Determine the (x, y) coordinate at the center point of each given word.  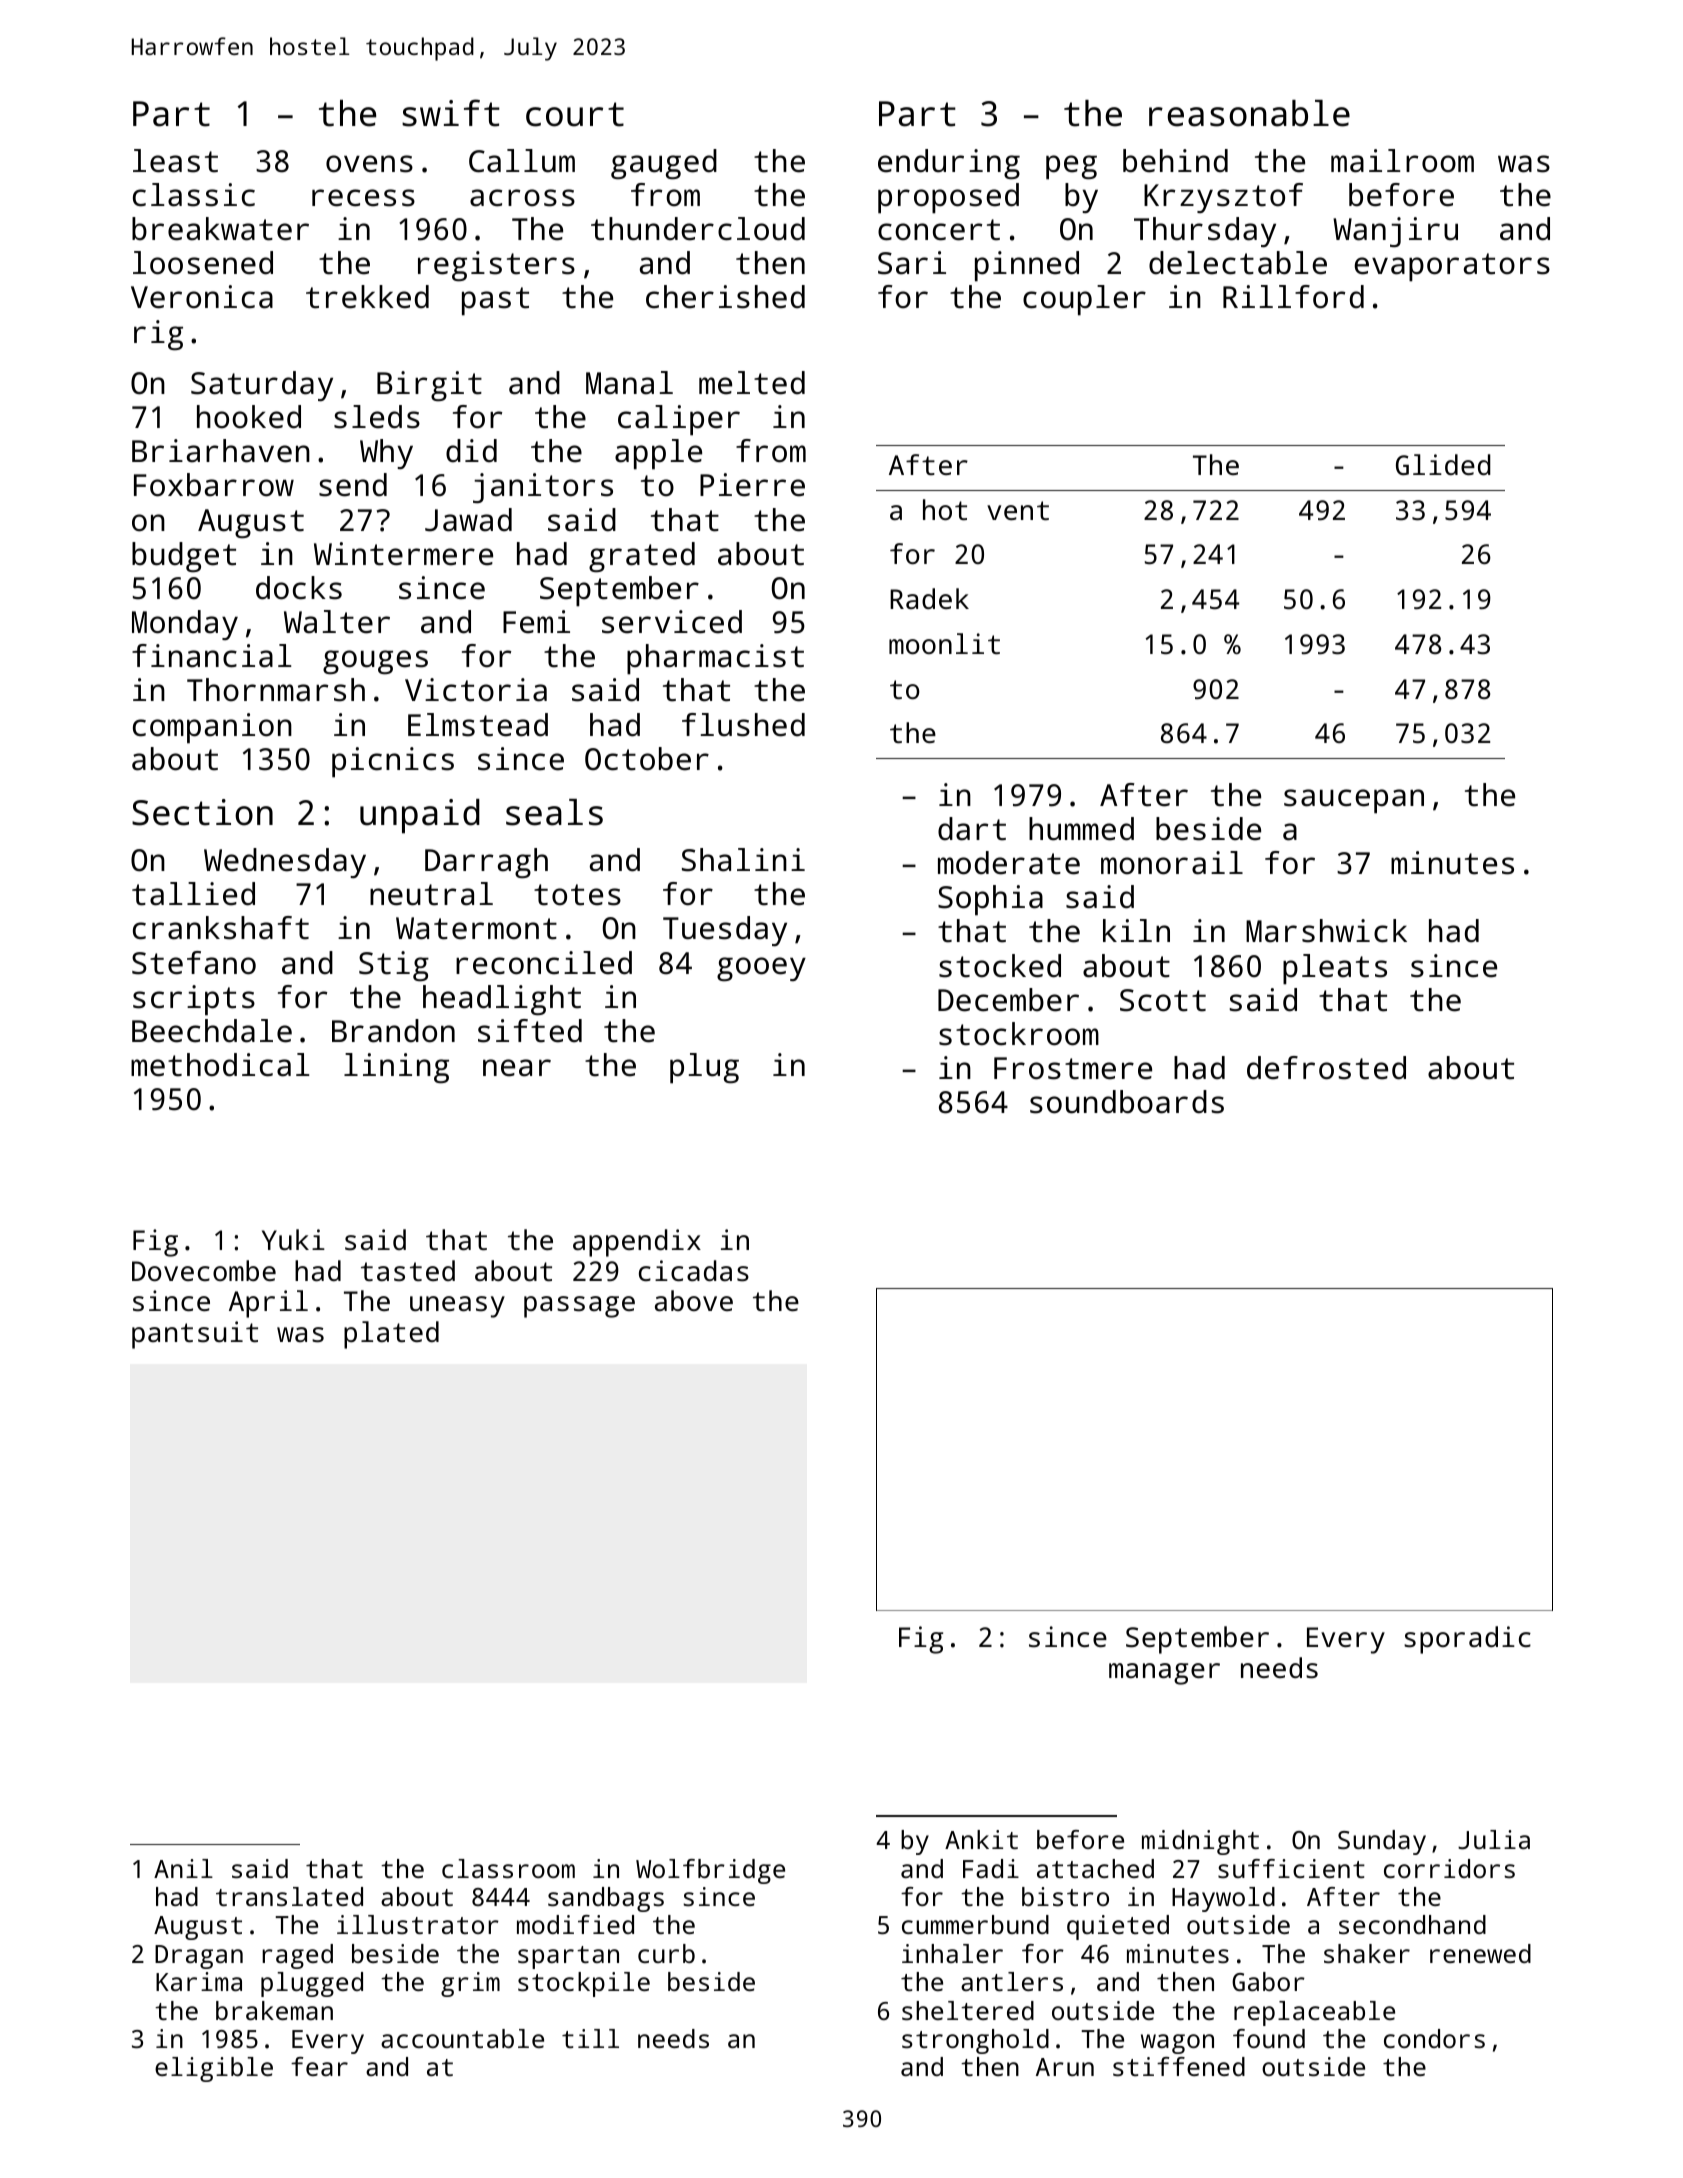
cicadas (694, 1271)
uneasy (457, 1307)
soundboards (1127, 1102)
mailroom (1402, 161)
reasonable (1249, 113)
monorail (1172, 863)
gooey (761, 969)
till (590, 2038)
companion (212, 728)
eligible (214, 2069)
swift (451, 113)
